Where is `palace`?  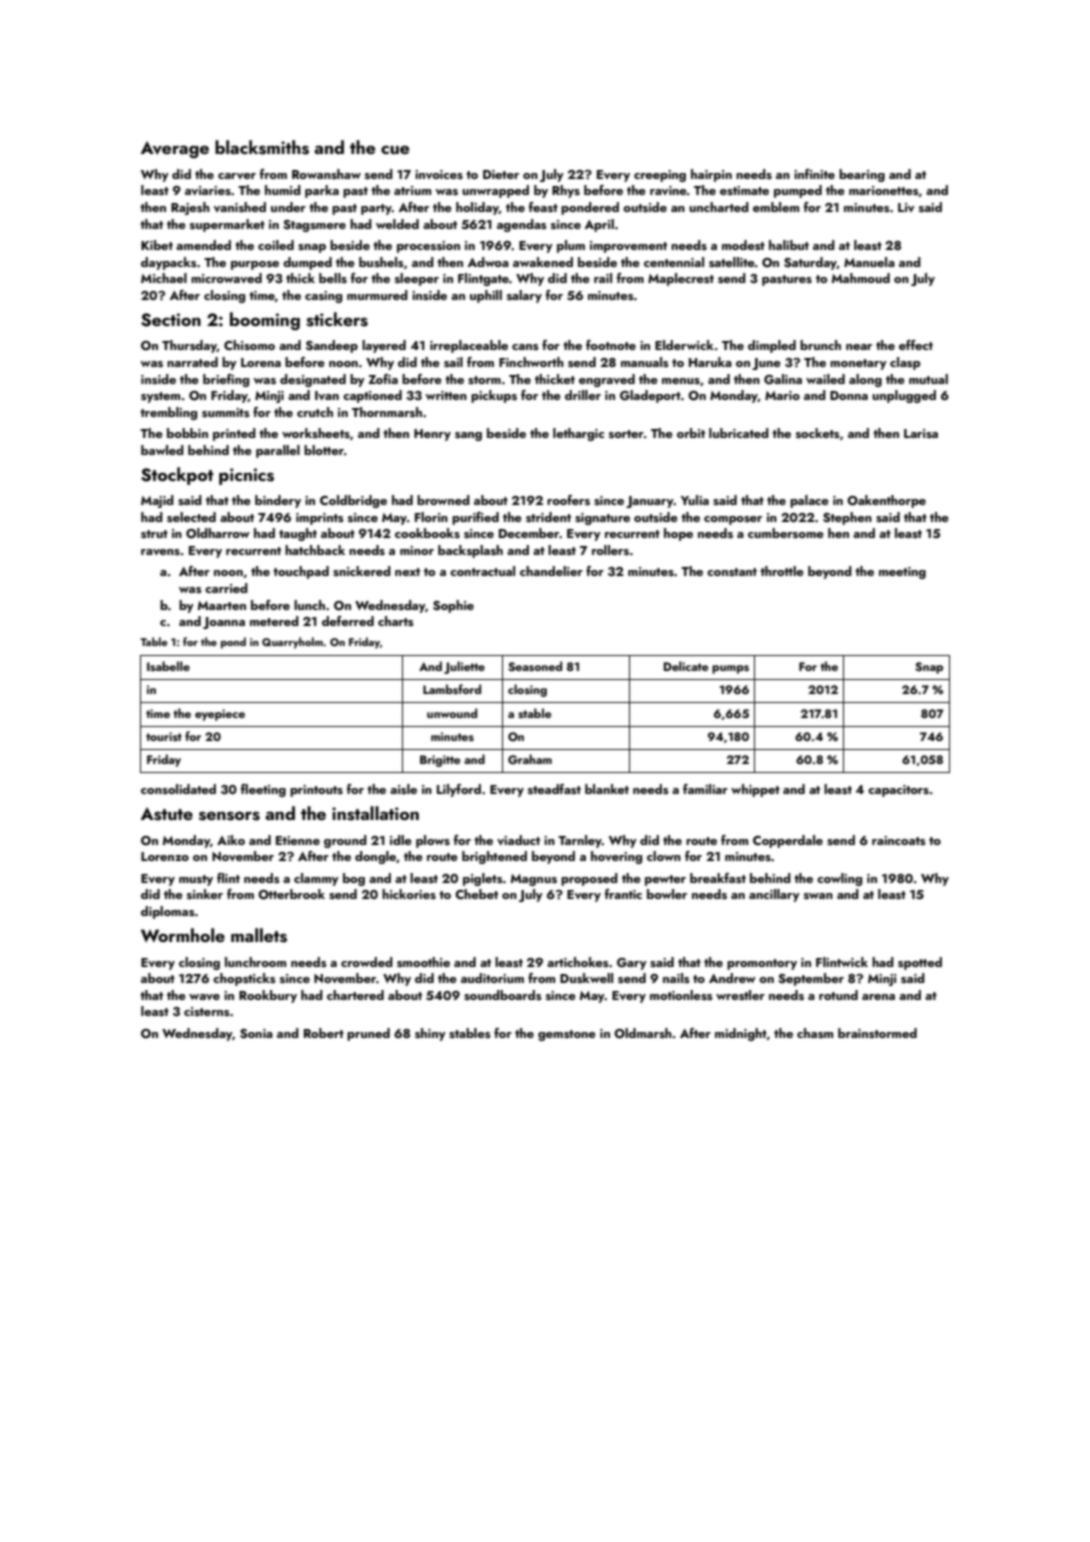
palace is located at coordinates (809, 501).
